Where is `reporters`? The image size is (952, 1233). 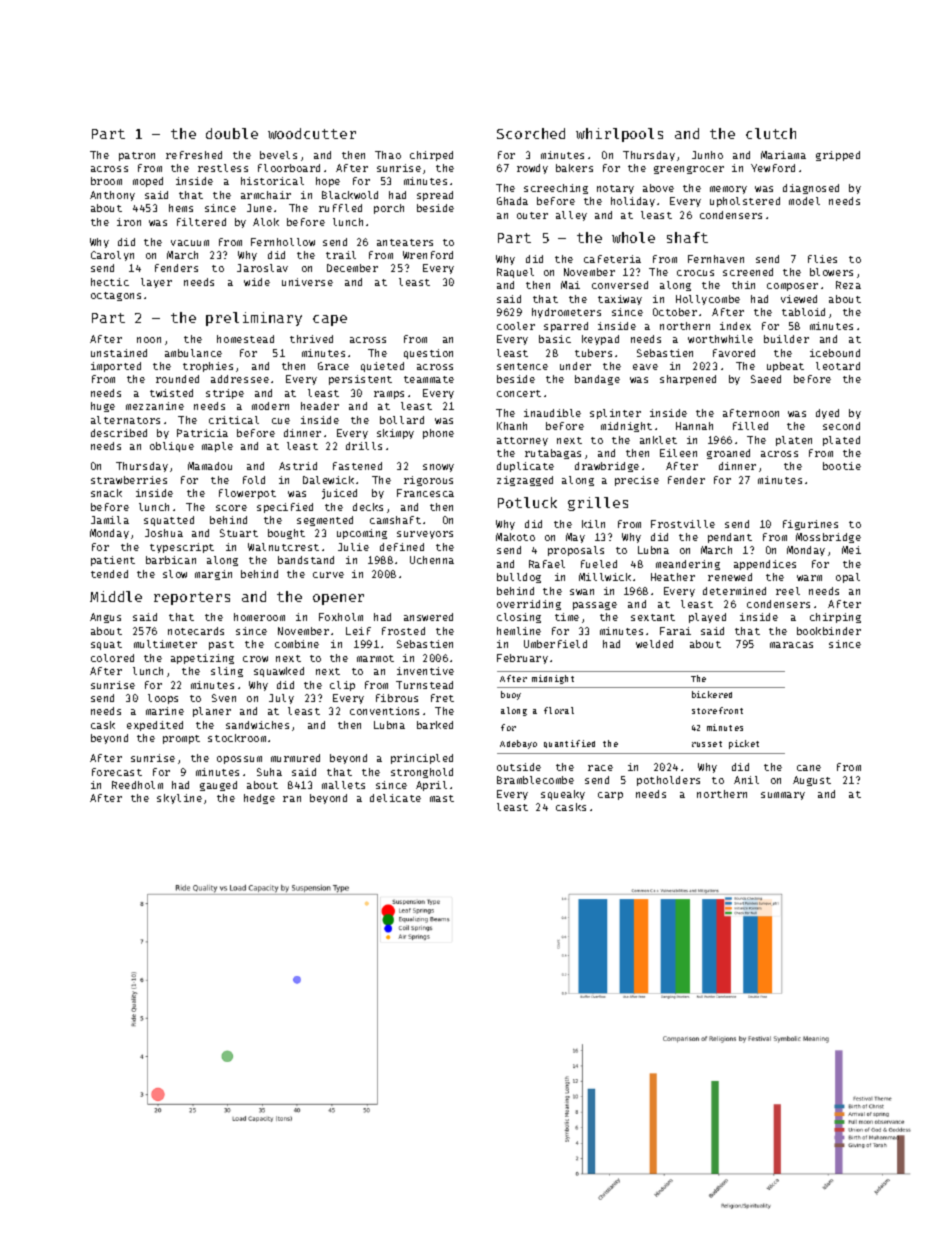 reporters is located at coordinates (192, 598).
